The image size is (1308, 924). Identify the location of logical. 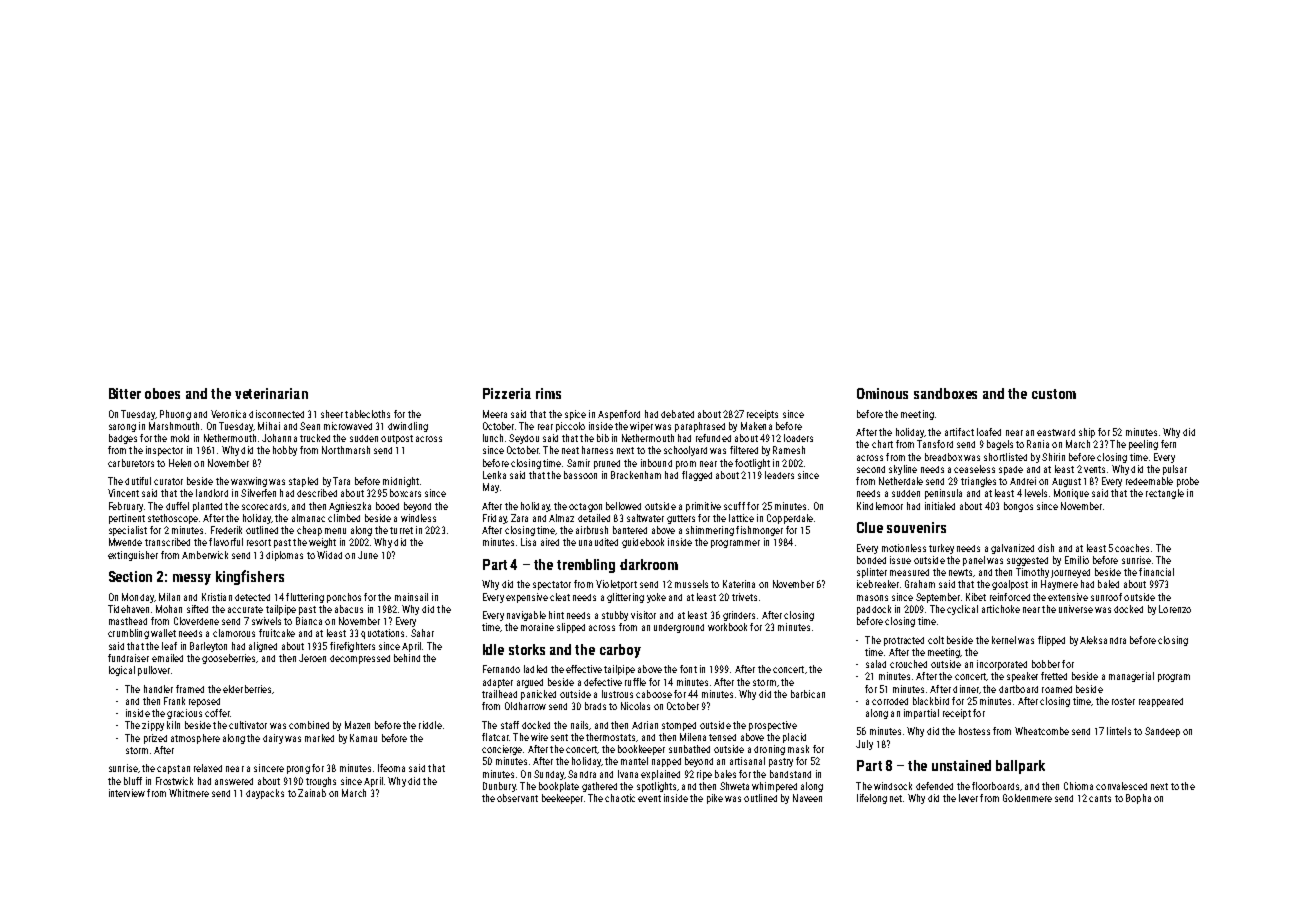
(122, 671).
